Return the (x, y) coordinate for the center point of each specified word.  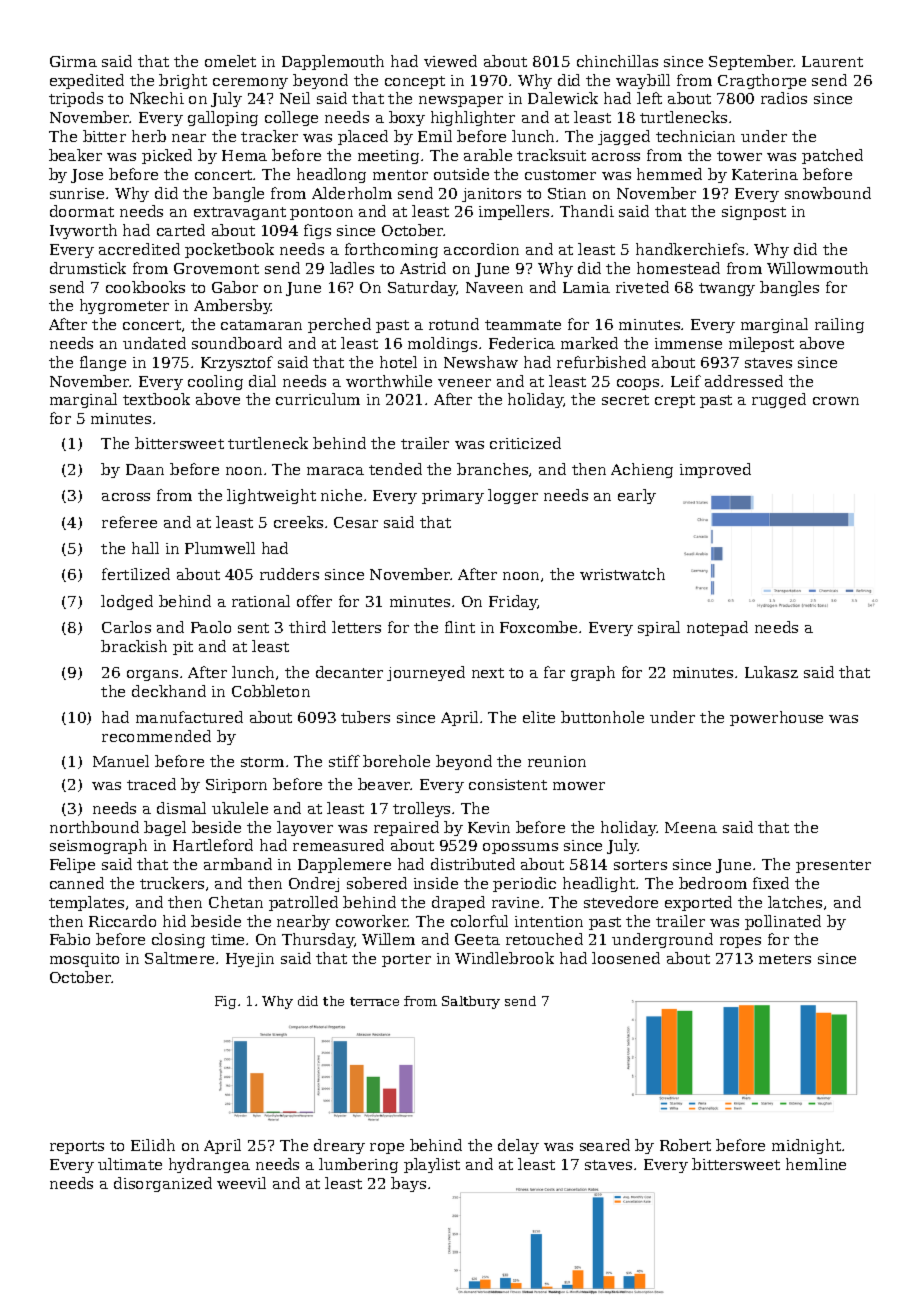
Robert (685, 1145)
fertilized (136, 574)
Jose (87, 176)
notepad (717, 628)
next (488, 673)
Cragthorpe (762, 81)
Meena (691, 827)
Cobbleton (271, 691)
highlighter (473, 118)
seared (605, 1145)
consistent (508, 784)
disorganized (163, 1184)
